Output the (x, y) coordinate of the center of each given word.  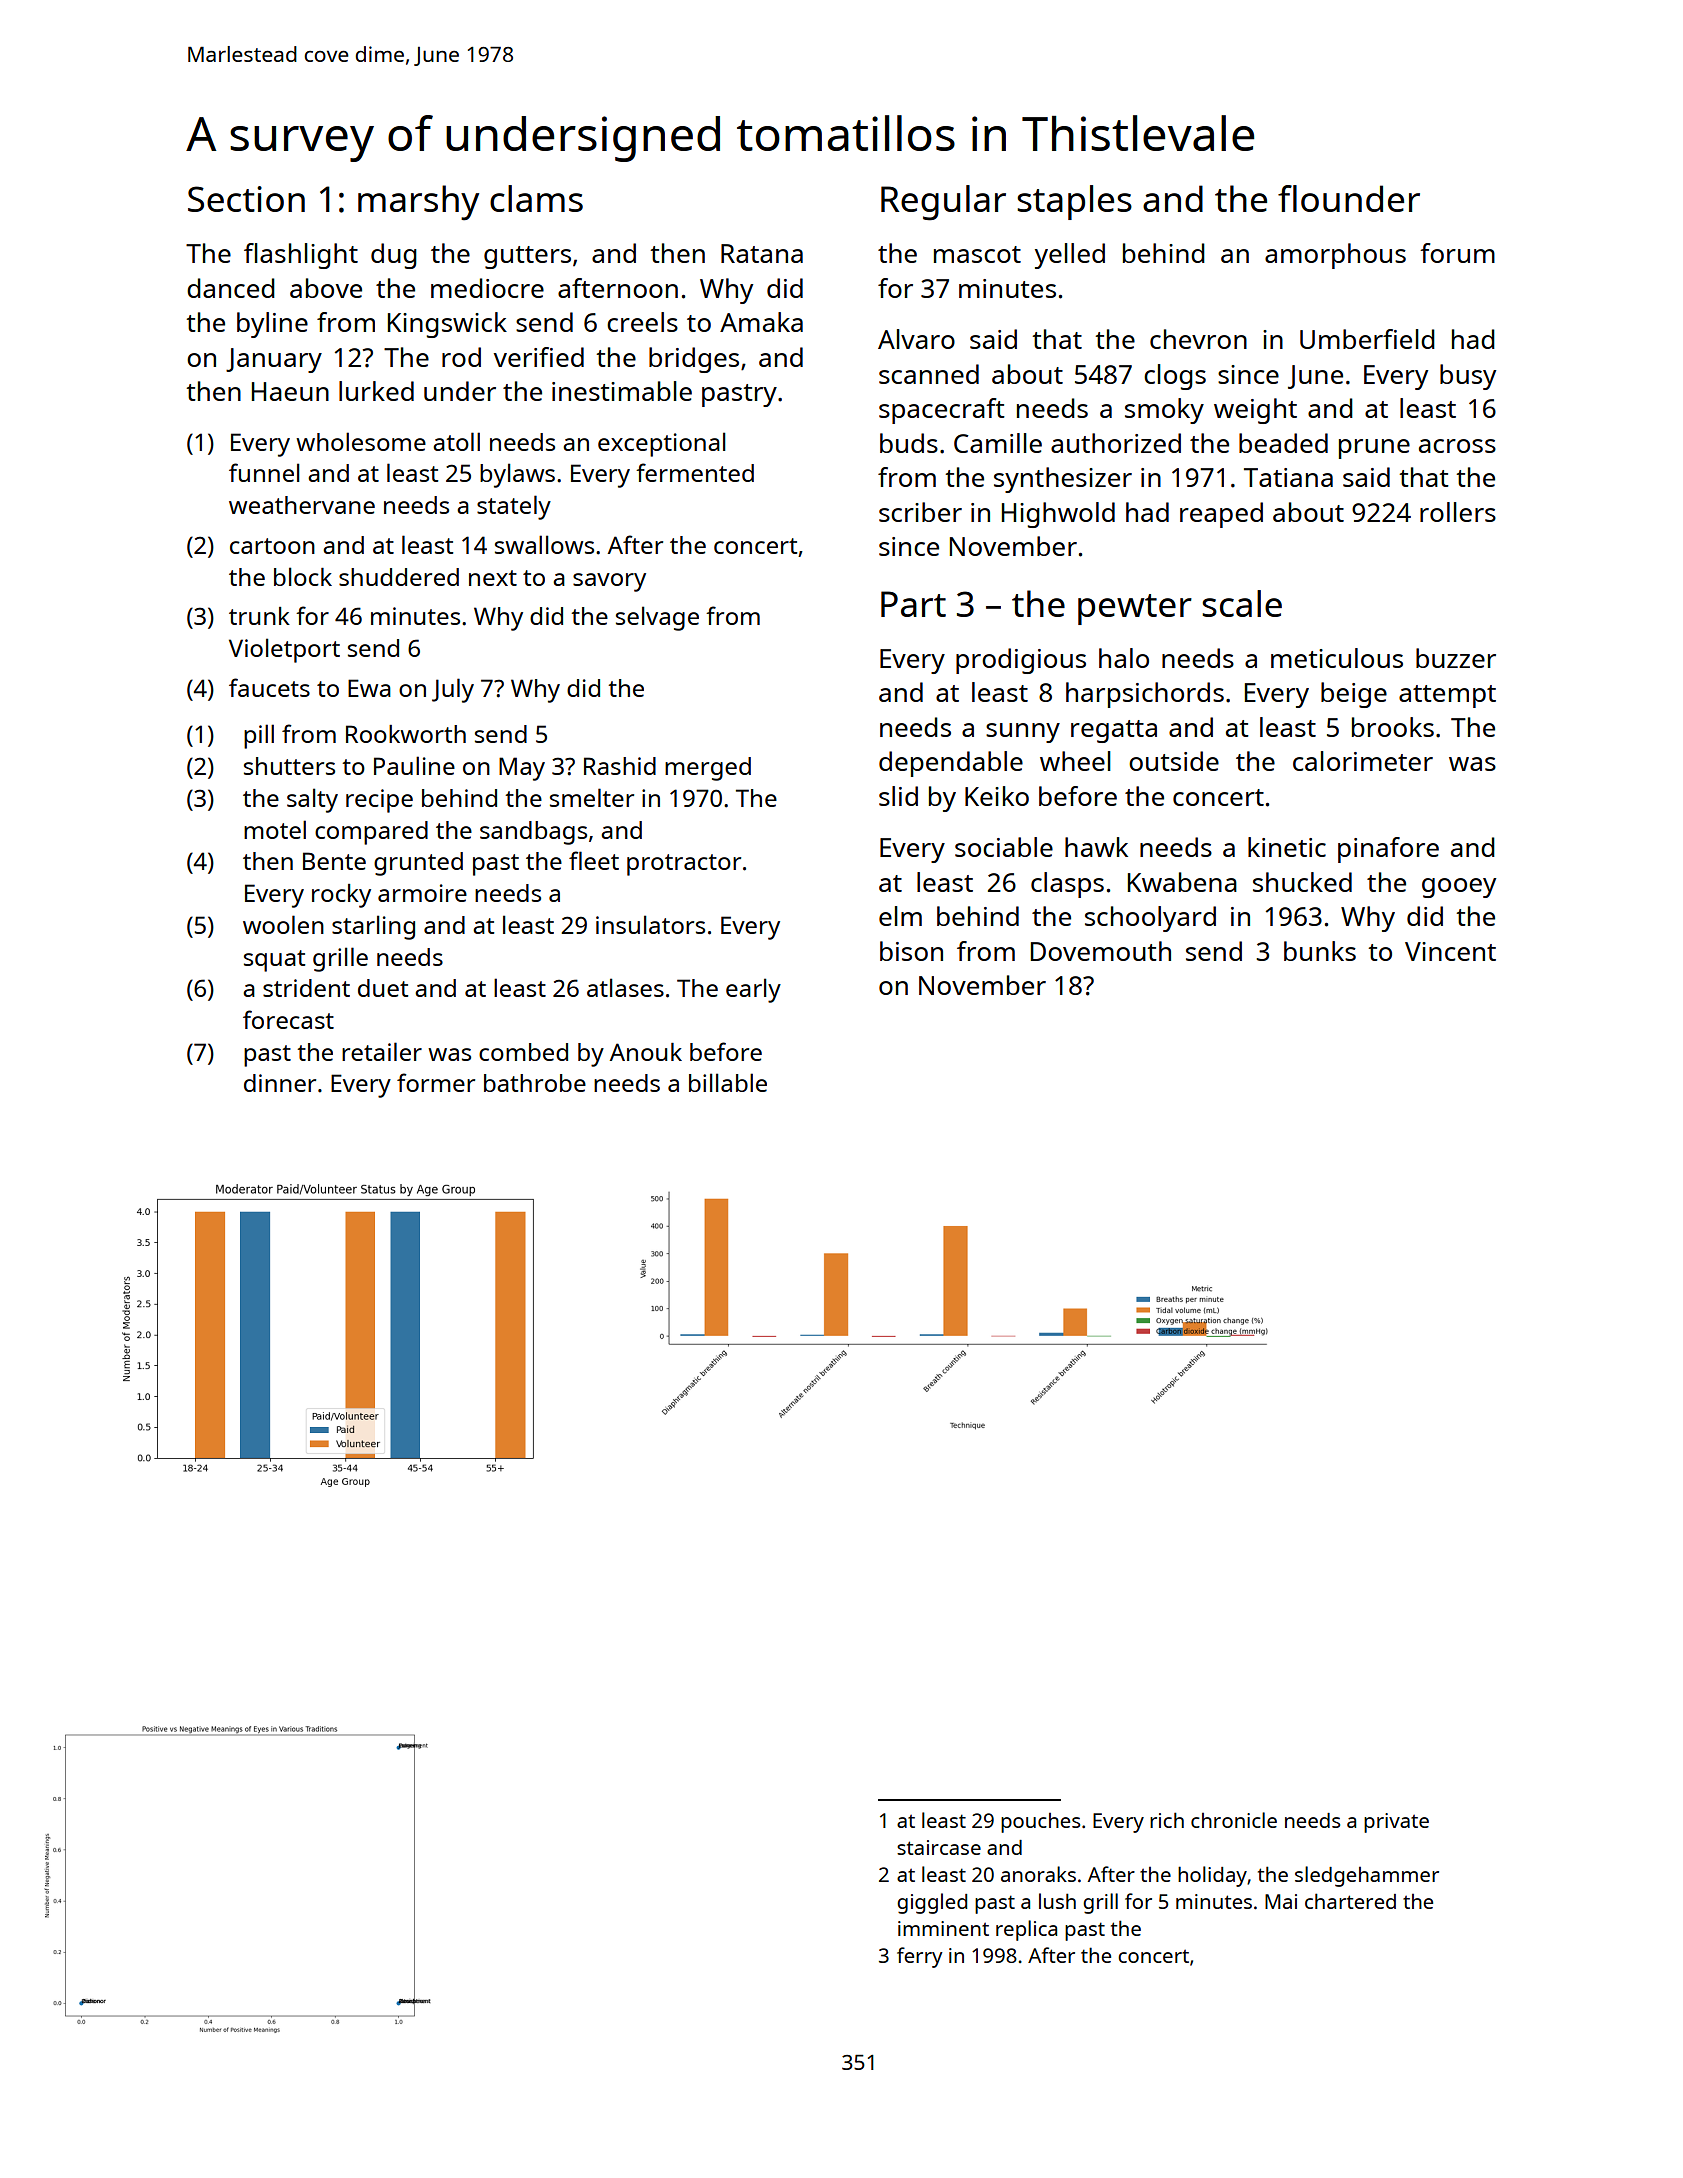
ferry (920, 1957)
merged (708, 769)
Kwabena (1182, 882)
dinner (280, 1083)
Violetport (284, 650)
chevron (1198, 339)
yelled (1070, 256)
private (1396, 1823)
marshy (418, 203)
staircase (939, 1847)
